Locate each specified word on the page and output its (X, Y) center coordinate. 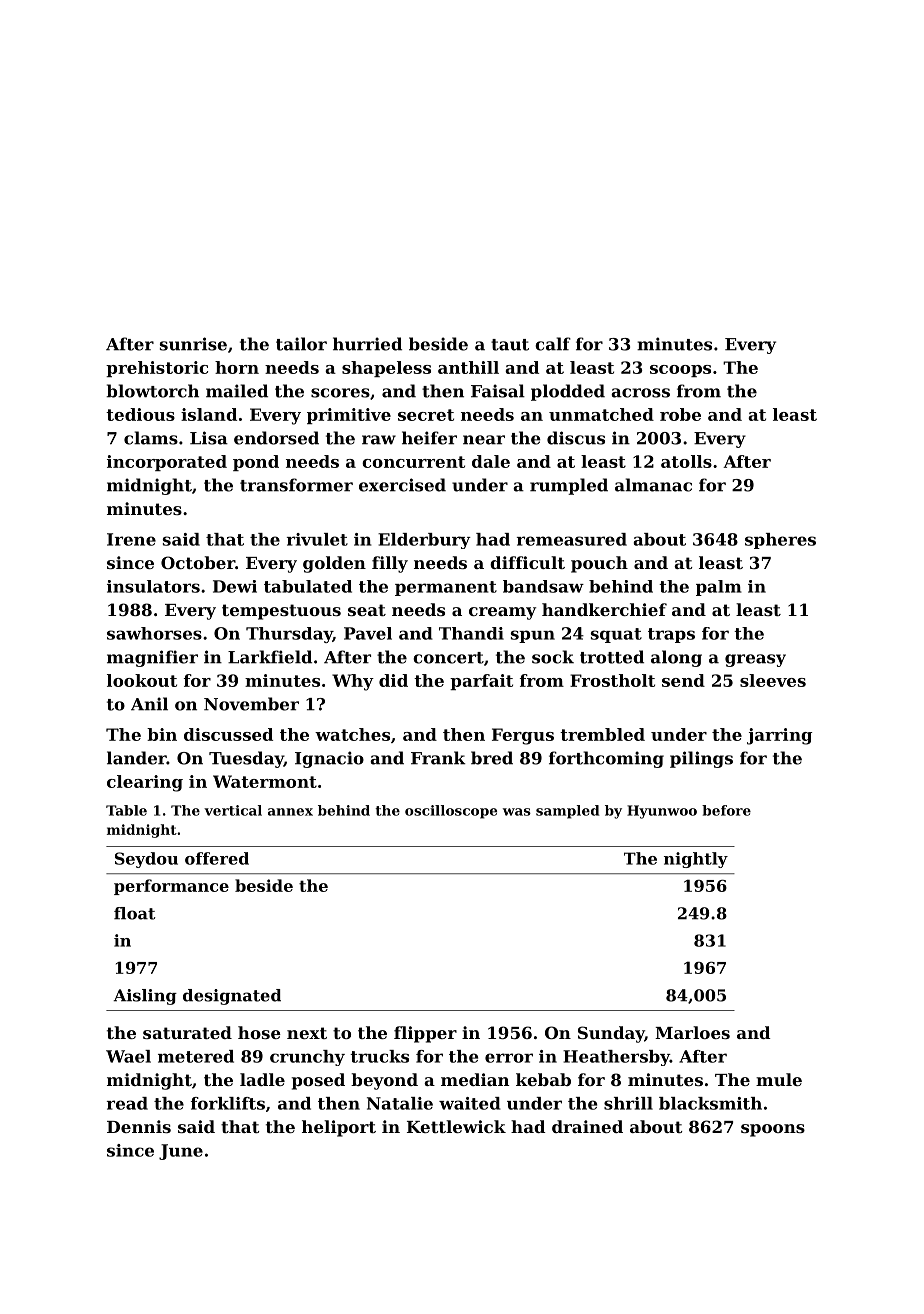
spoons (773, 1130)
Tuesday (246, 759)
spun (533, 636)
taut (510, 345)
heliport (339, 1128)
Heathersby (616, 1058)
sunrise (193, 344)
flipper (425, 1034)
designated (232, 997)
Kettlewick (456, 1126)
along (676, 658)
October (198, 562)
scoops (680, 371)
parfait (481, 682)
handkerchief (604, 609)
